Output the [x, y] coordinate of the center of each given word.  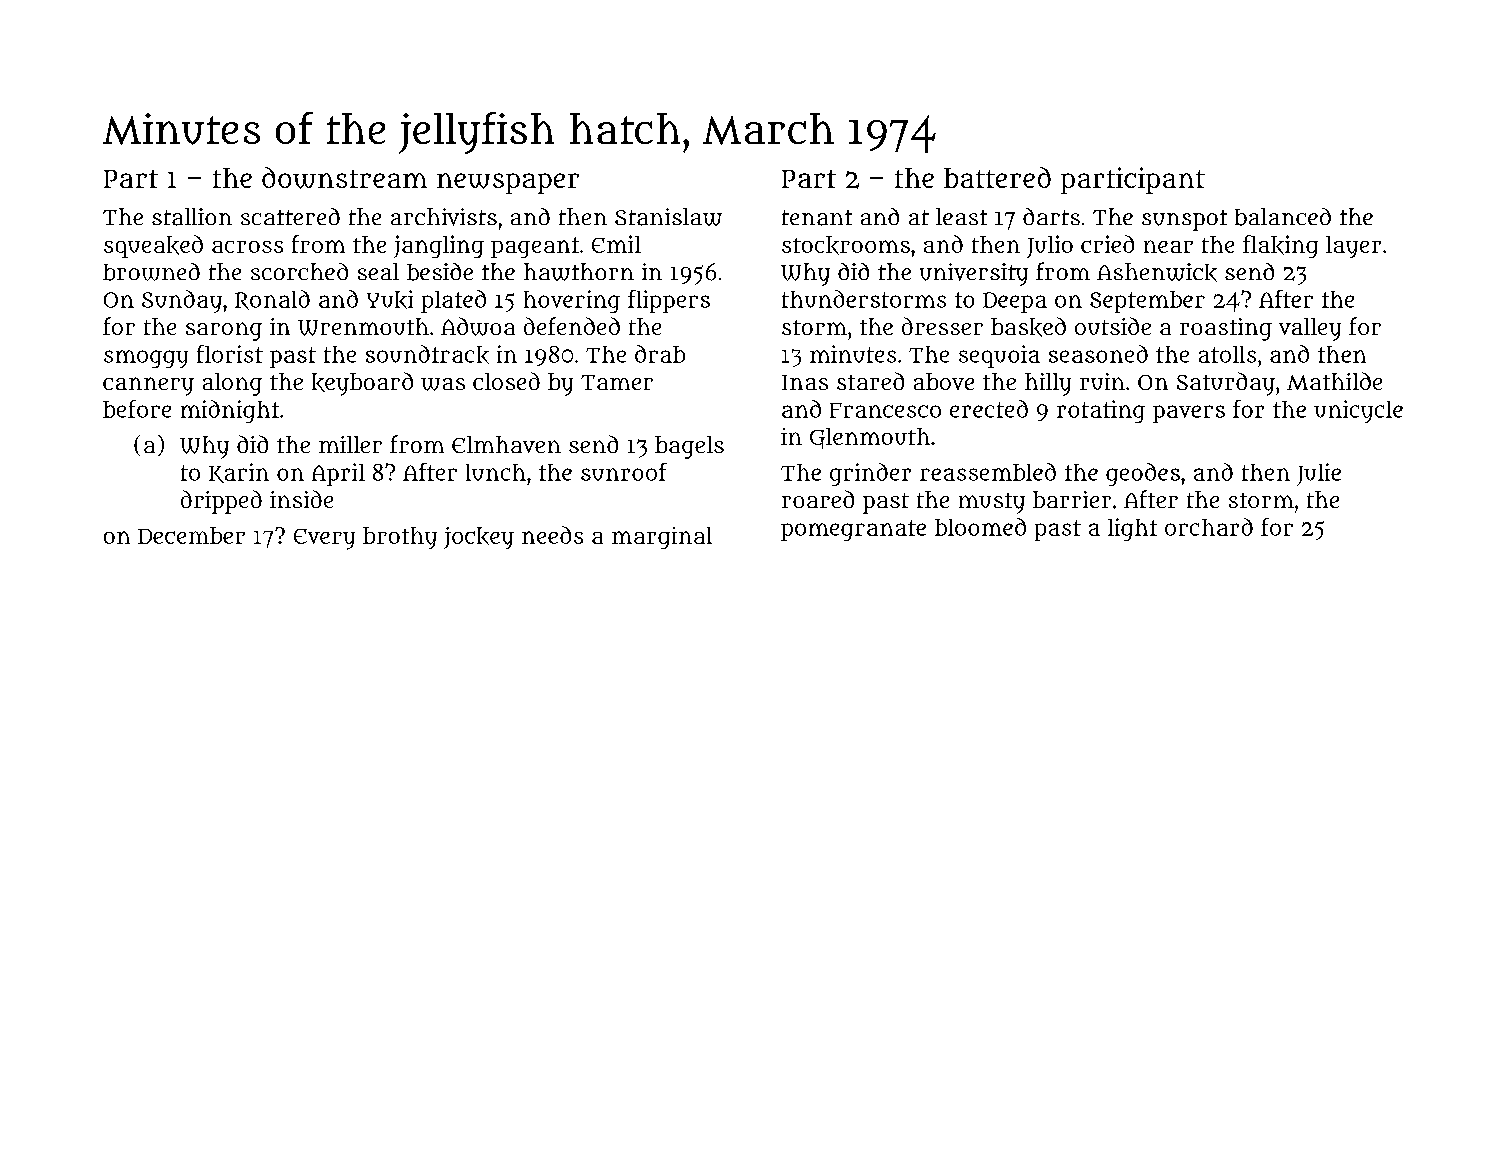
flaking [1280, 246]
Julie [1319, 474]
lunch [496, 472]
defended [572, 326]
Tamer [617, 382]
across [247, 247]
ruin [1102, 381]
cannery [148, 386]
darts [1051, 216]
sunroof [624, 472]
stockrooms [846, 245]
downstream [344, 178]
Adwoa [478, 326]
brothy [400, 538]
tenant [817, 218]
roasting [1226, 329]
